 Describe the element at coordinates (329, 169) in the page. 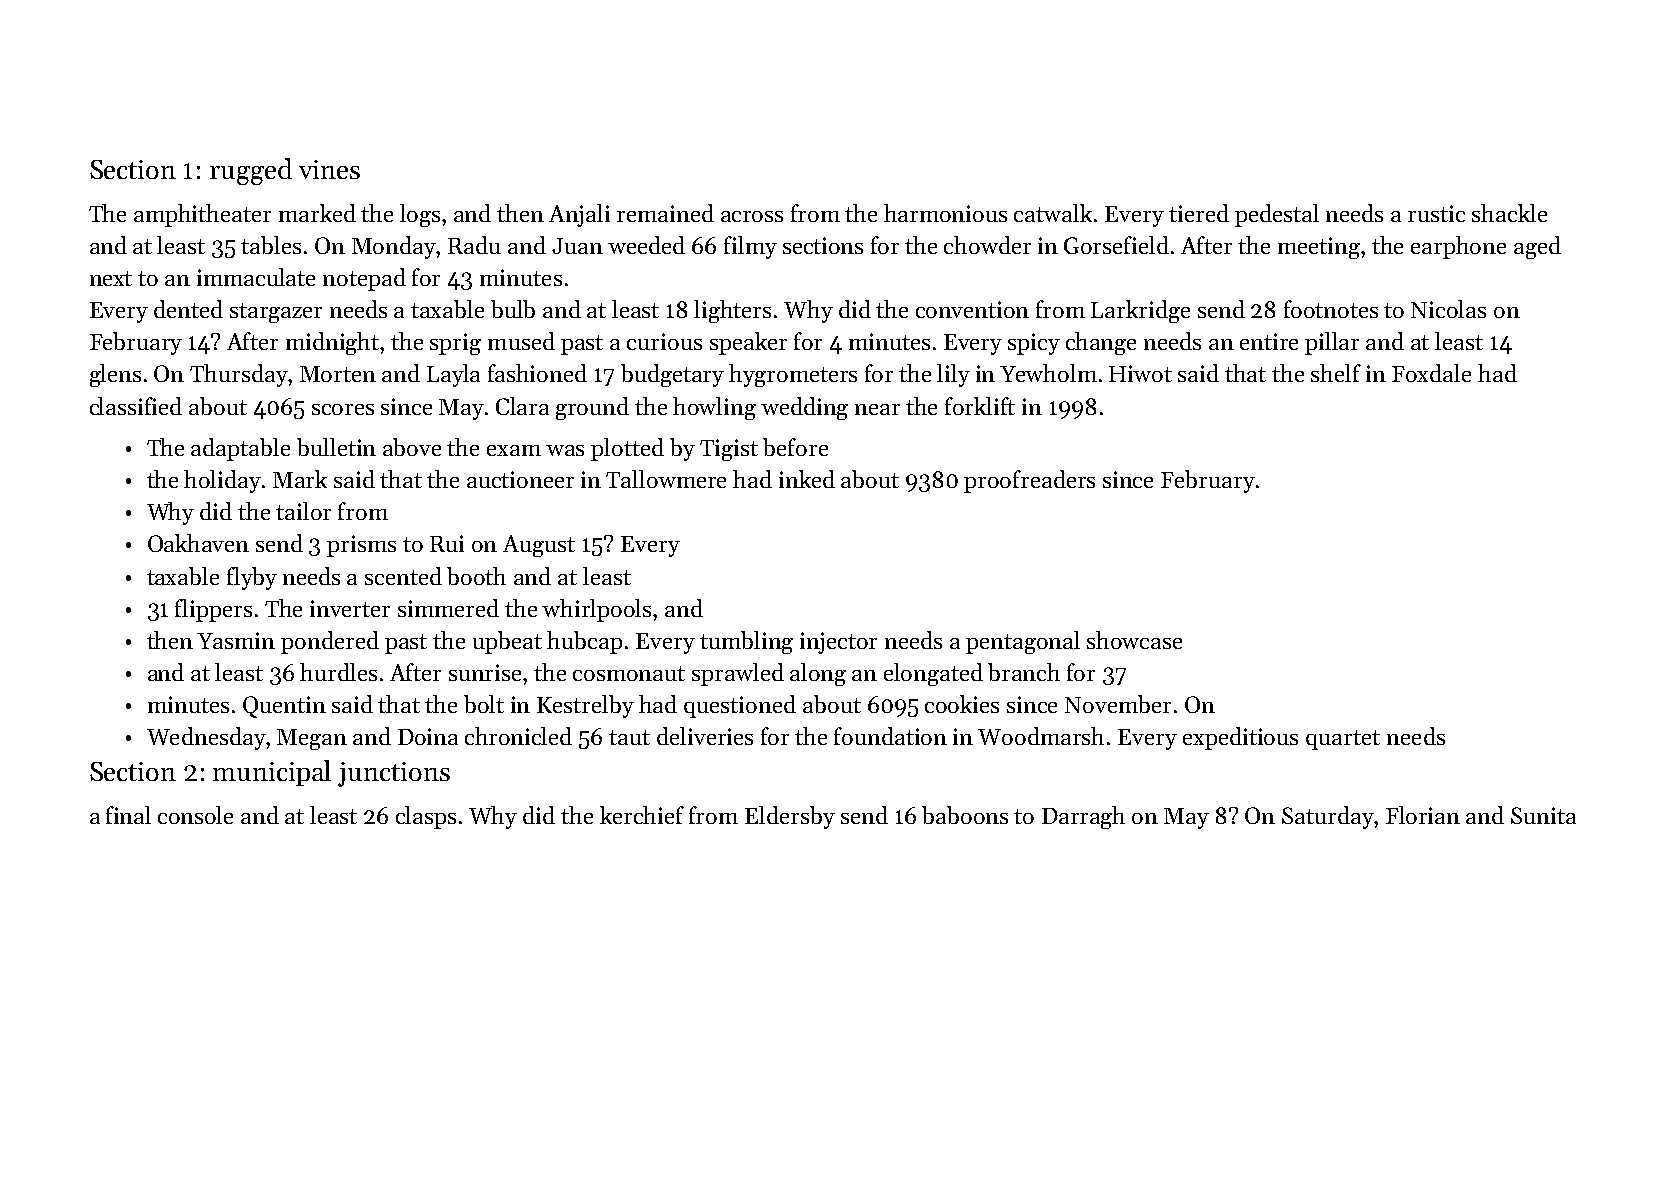

I see `vines` at that location.
